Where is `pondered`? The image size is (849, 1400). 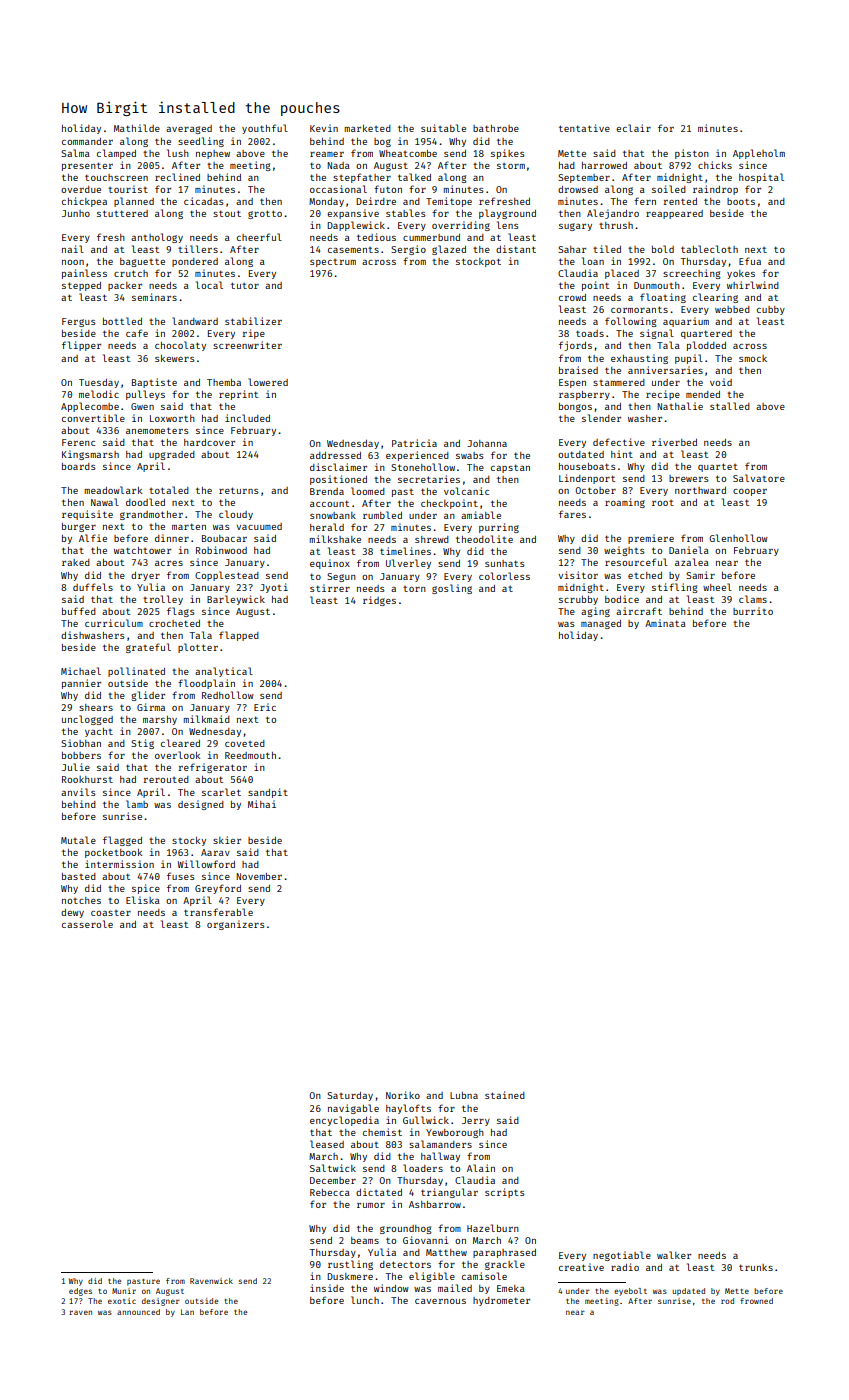
pondered is located at coordinates (195, 262).
